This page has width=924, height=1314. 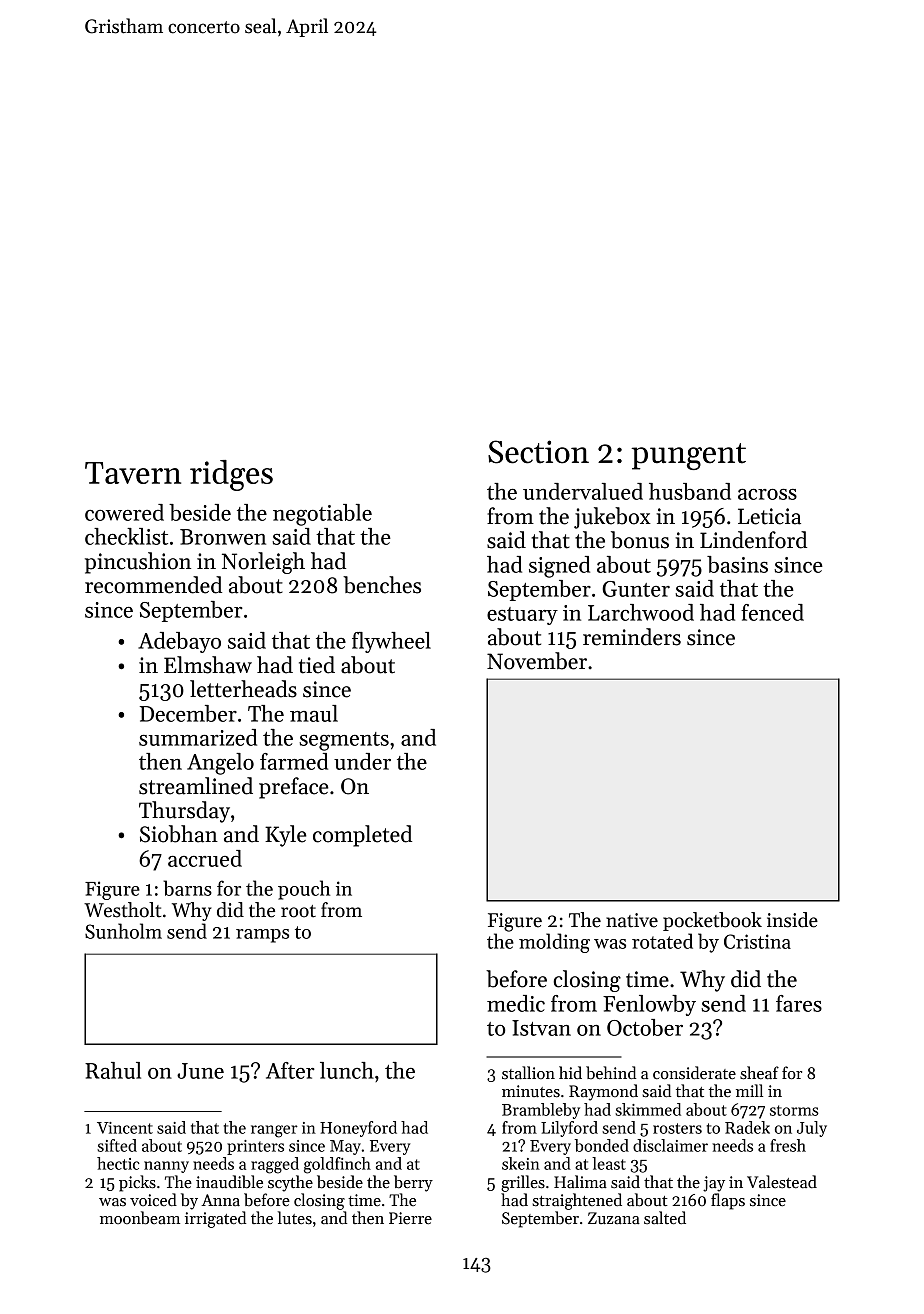 What do you see at coordinates (522, 616) in the page?
I see `estuary` at bounding box center [522, 616].
